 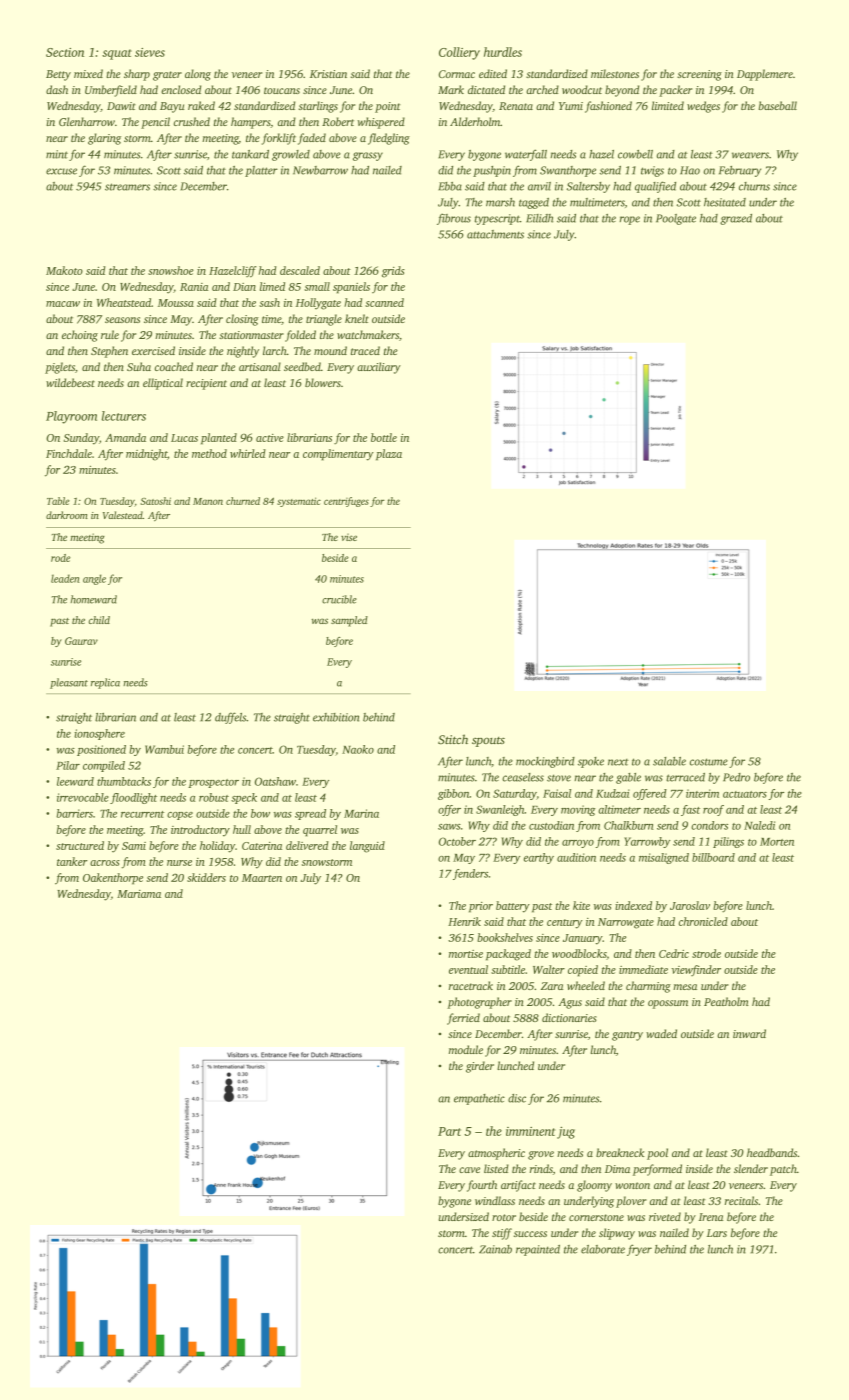 I want to click on fourth, so click(x=482, y=1186).
